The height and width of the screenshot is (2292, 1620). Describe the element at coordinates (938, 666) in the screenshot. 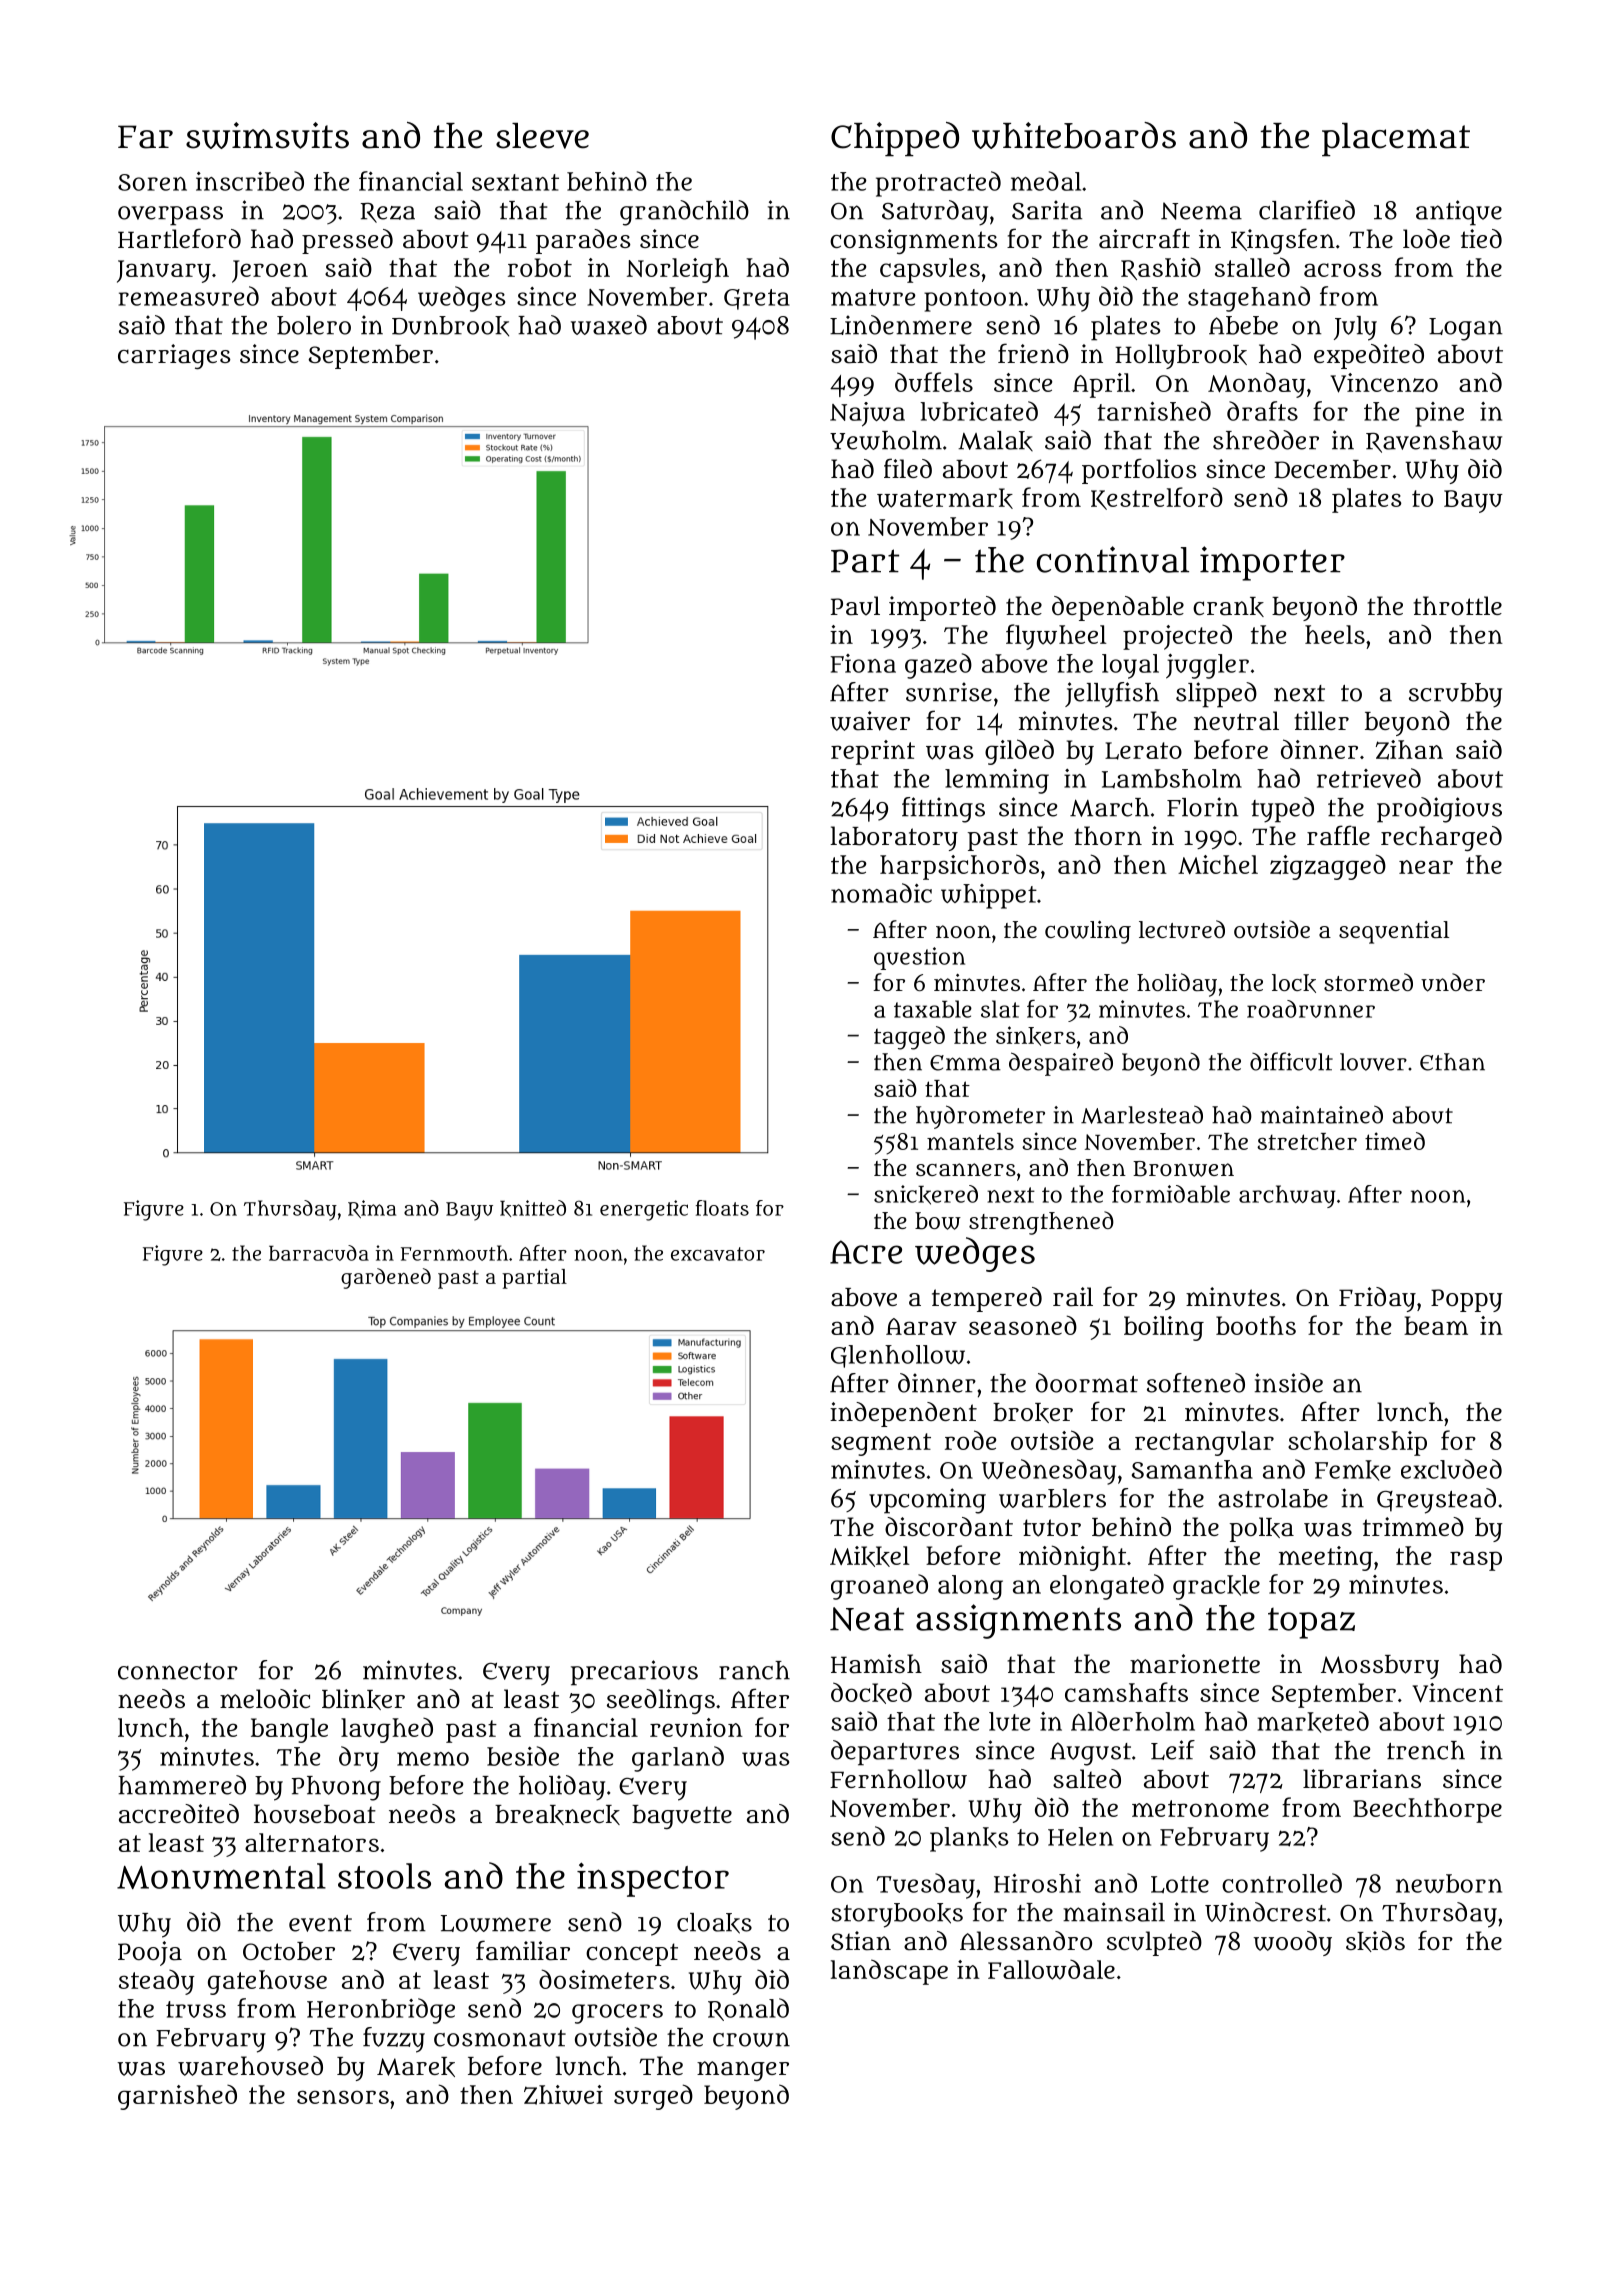

I see `gazed` at that location.
